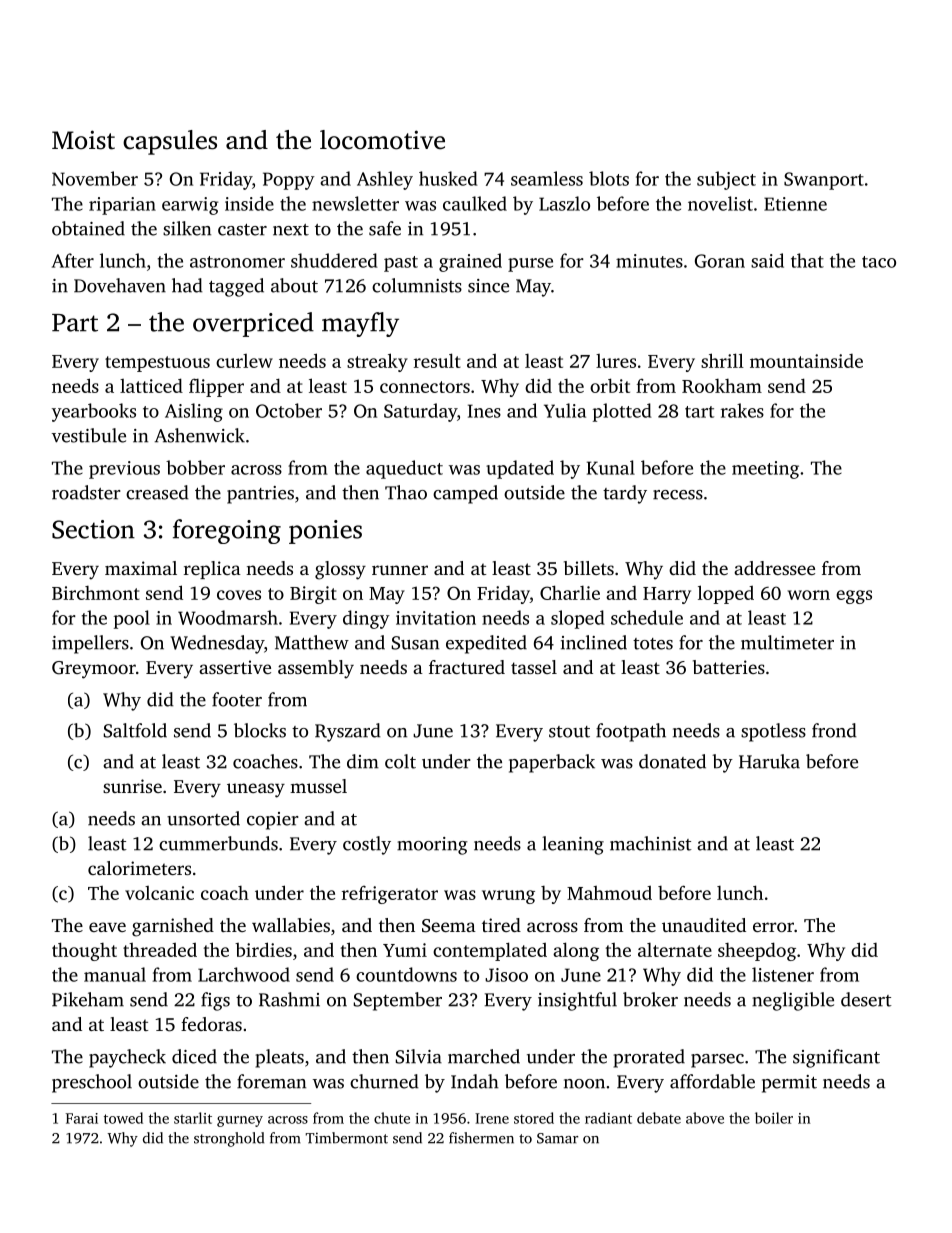 The width and height of the page is (952, 1233). I want to click on Yumi, so click(405, 950).
